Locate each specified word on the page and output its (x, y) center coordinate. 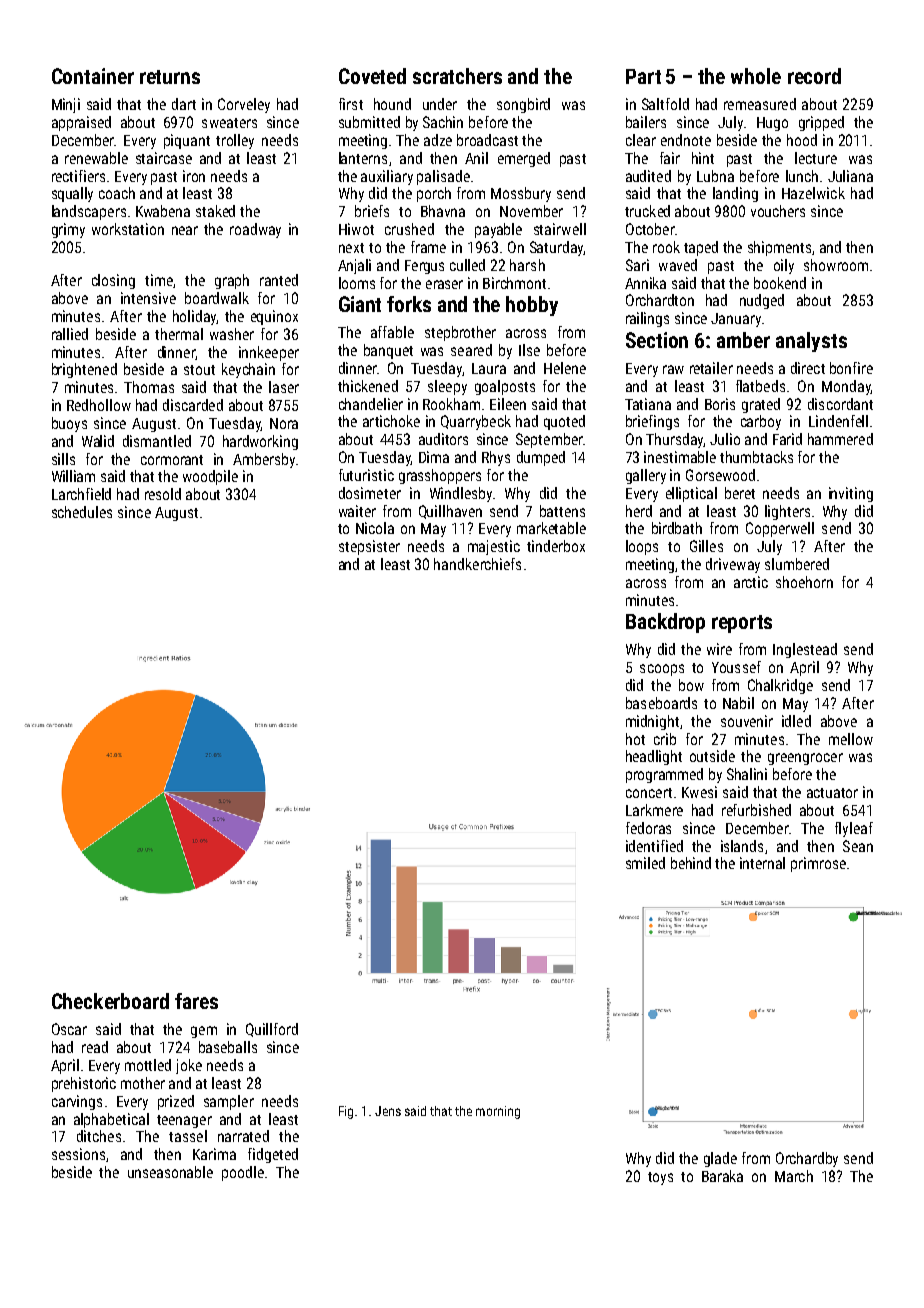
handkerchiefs (477, 564)
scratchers (457, 76)
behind (691, 863)
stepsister (369, 547)
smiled (645, 863)
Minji (66, 105)
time (159, 280)
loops (642, 547)
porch (434, 194)
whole (756, 76)
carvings (77, 1102)
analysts (811, 342)
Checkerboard (110, 1001)
